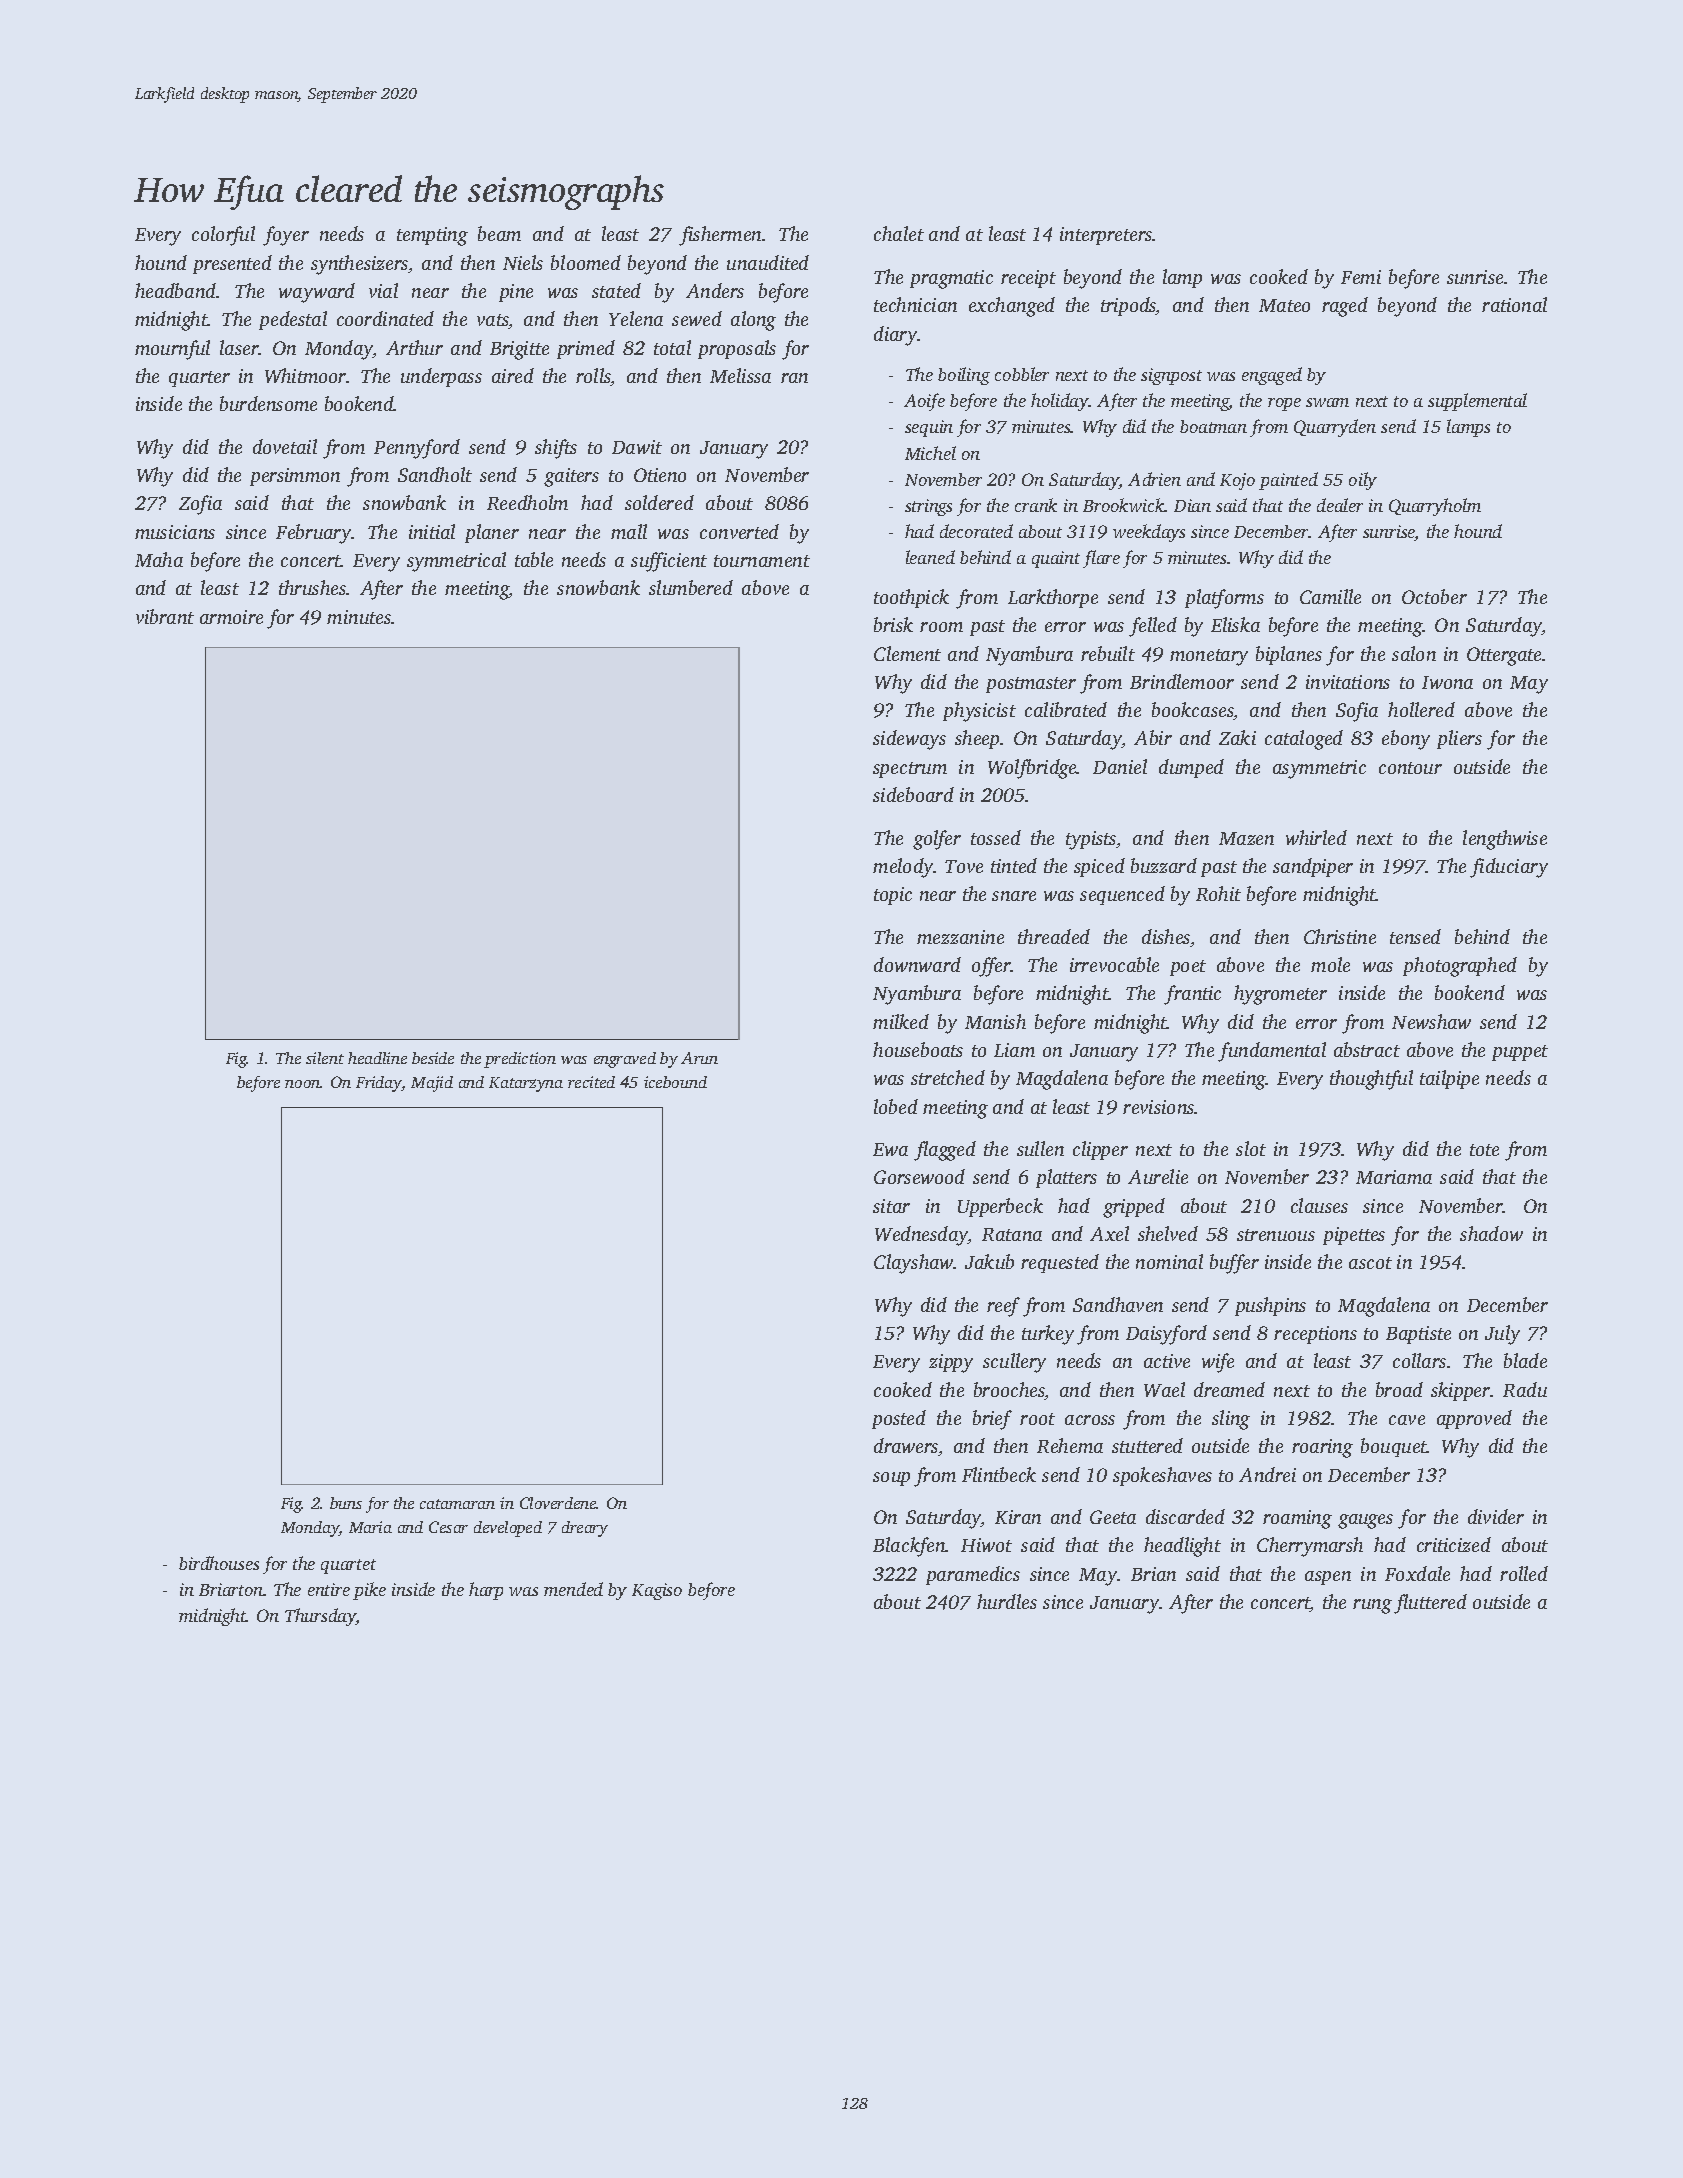 The width and height of the screenshot is (1683, 2178). I want to click on Kagiso, so click(657, 1591).
